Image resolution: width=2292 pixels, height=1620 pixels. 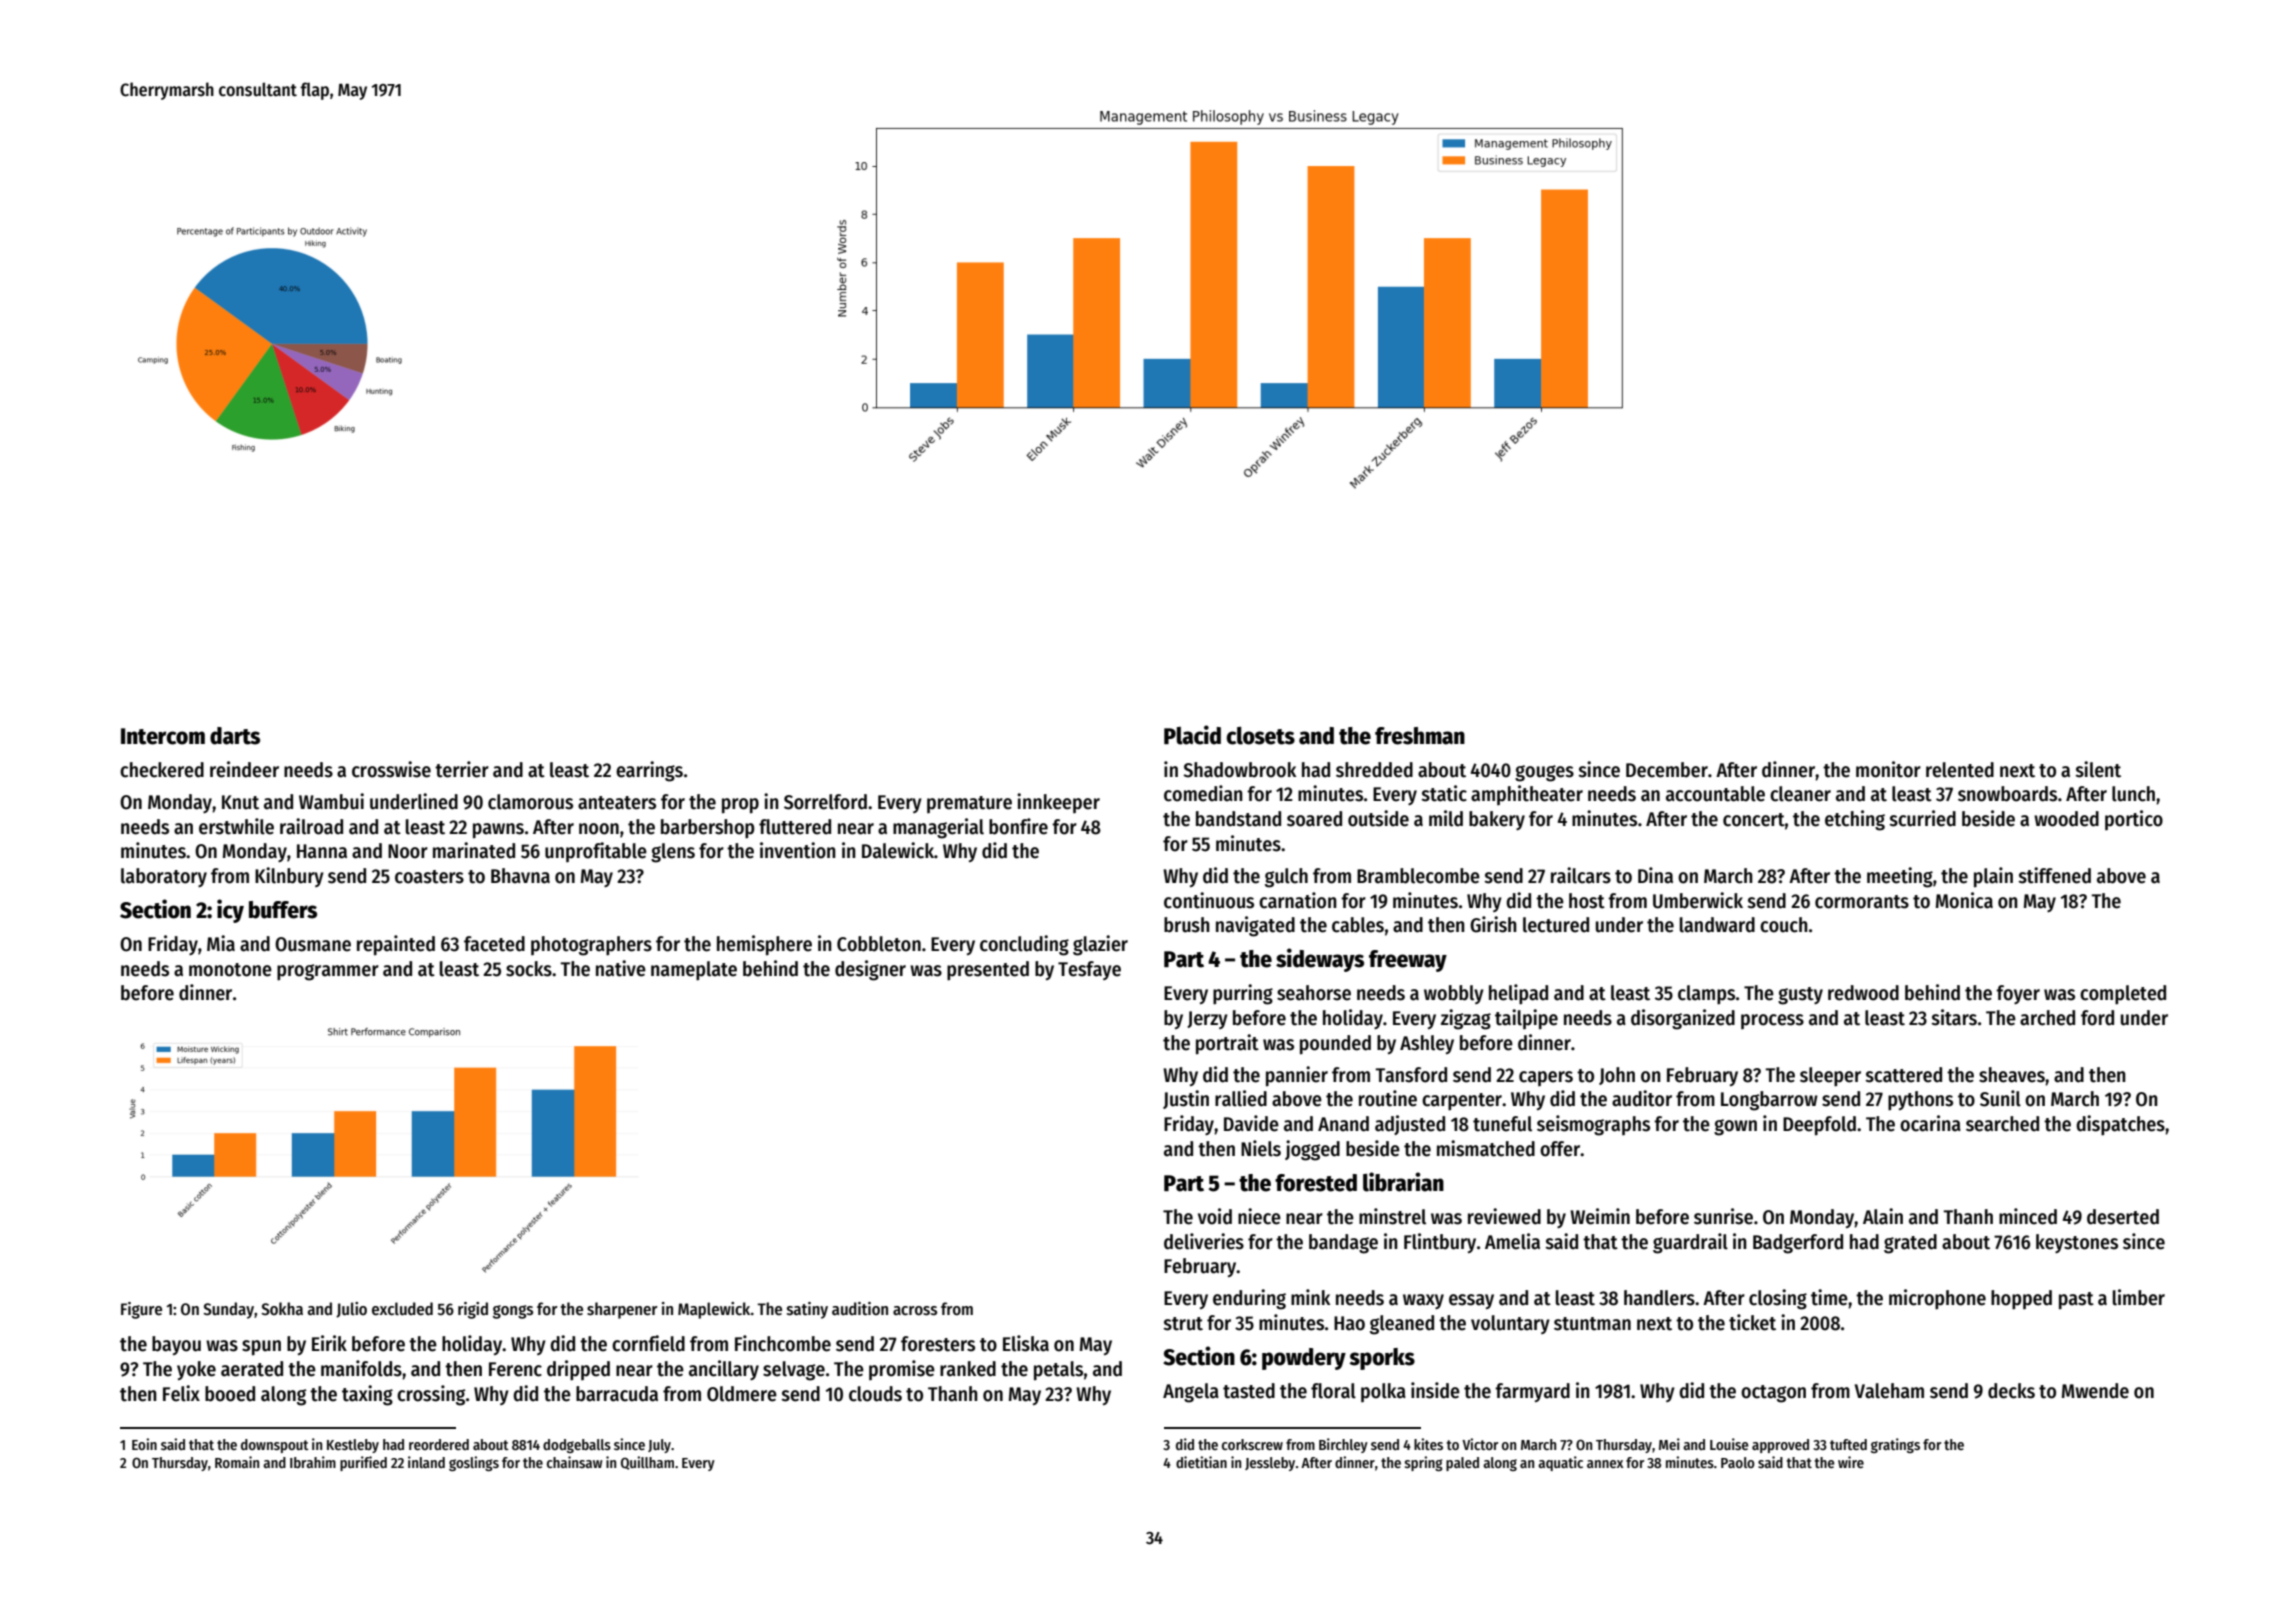 I want to click on void, so click(x=1215, y=1216).
